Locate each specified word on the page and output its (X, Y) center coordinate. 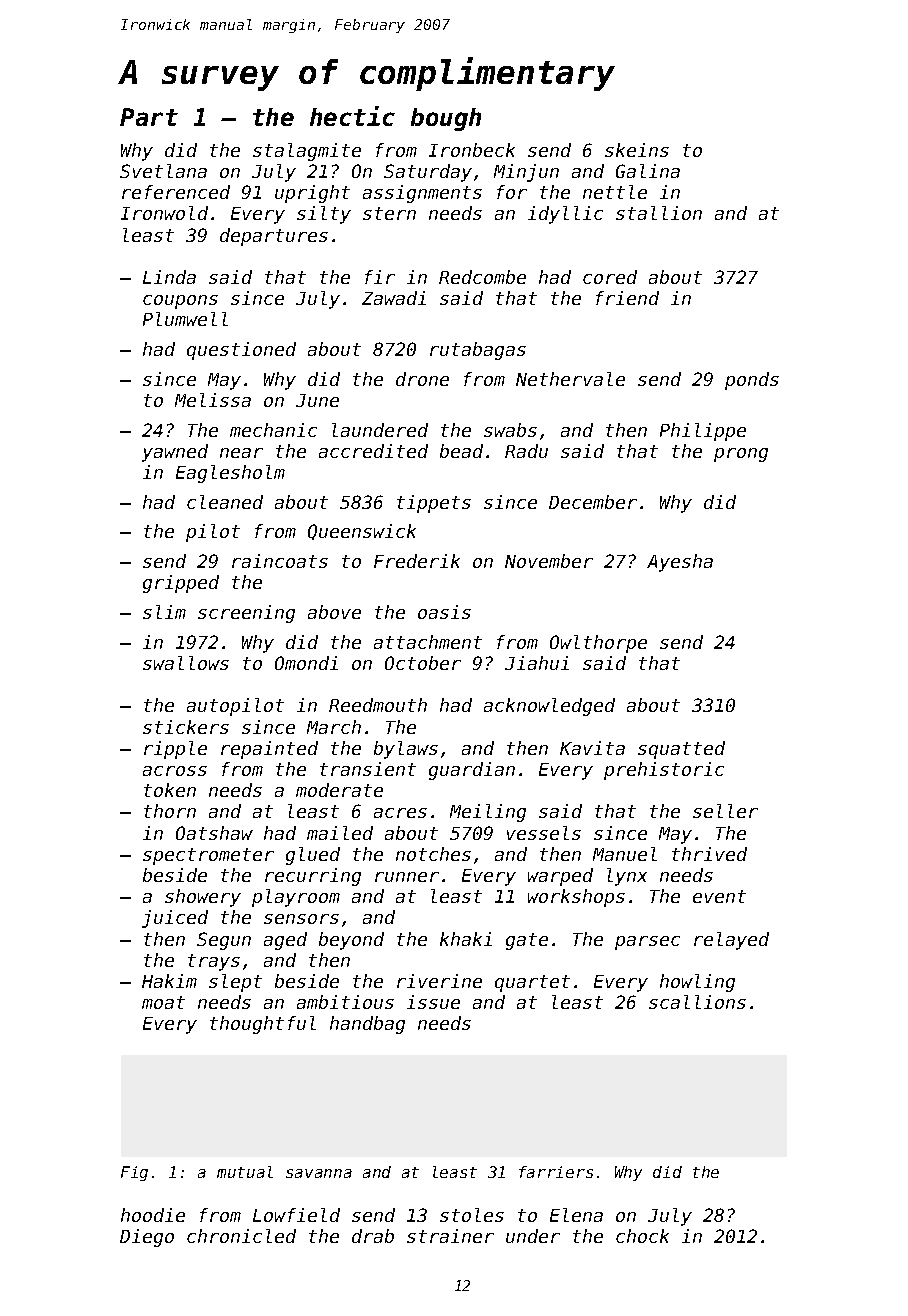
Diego (147, 1238)
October (423, 663)
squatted (681, 750)
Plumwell (185, 319)
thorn (170, 811)
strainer (450, 1236)
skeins (637, 150)
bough (446, 119)
